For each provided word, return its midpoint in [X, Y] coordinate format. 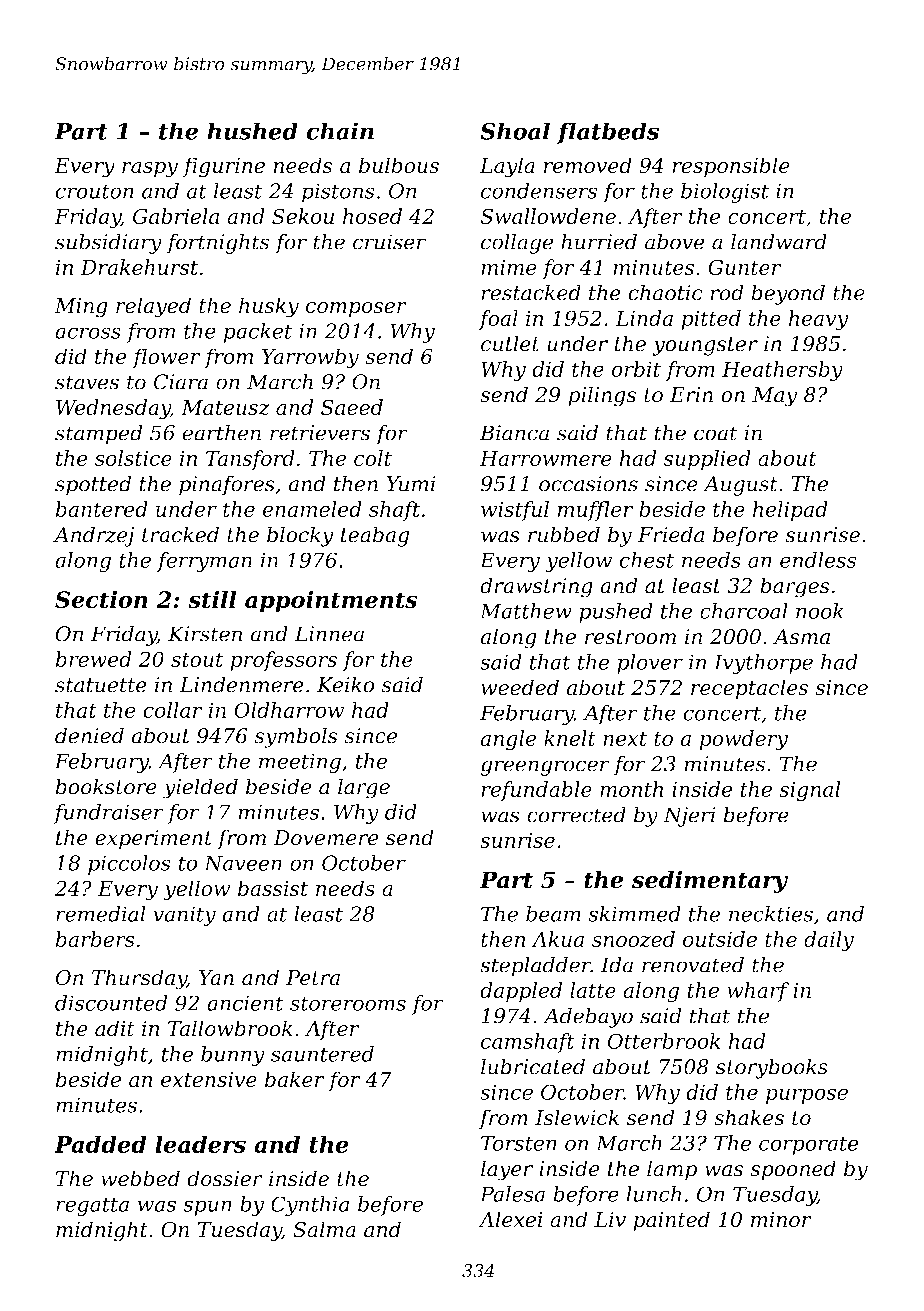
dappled [521, 992]
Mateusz [225, 408]
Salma [324, 1229]
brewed [93, 659]
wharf [758, 992]
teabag [375, 536]
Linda [644, 318]
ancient [245, 1003]
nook [820, 611]
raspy [150, 170]
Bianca [514, 433]
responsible [731, 167]
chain [340, 131]
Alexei [510, 1219]
